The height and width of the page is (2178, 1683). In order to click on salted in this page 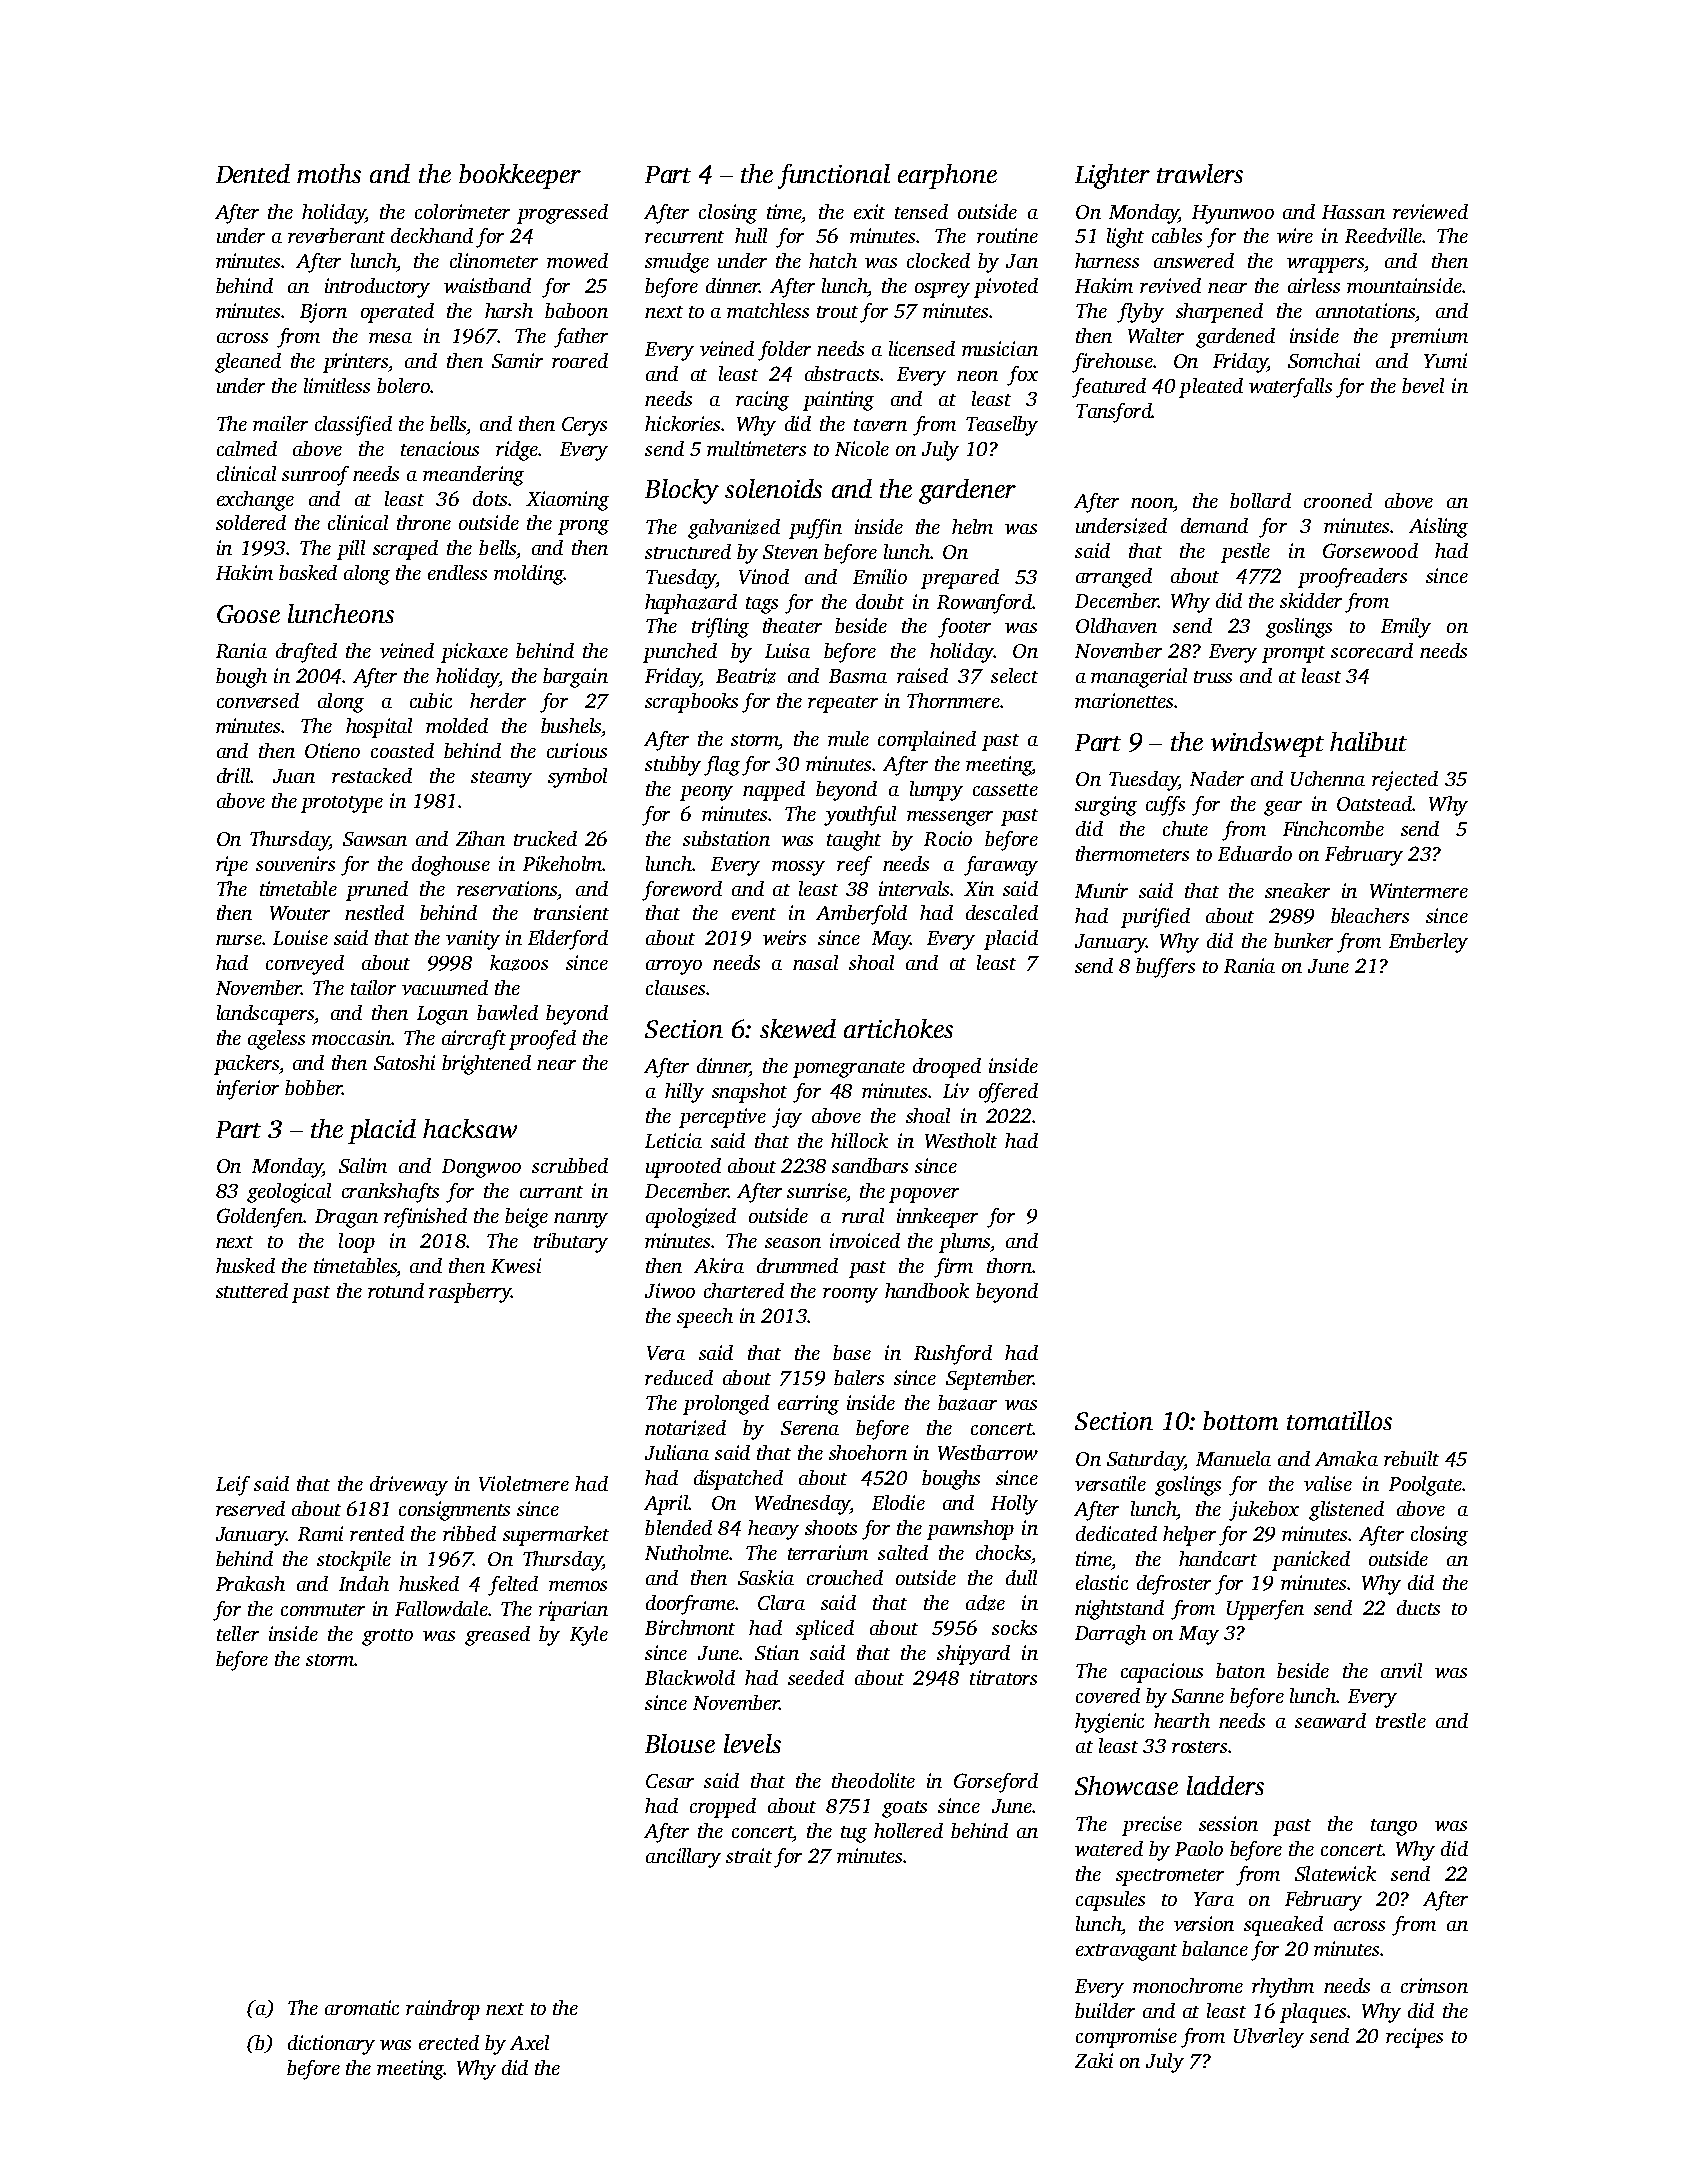, I will do `click(903, 1552)`.
